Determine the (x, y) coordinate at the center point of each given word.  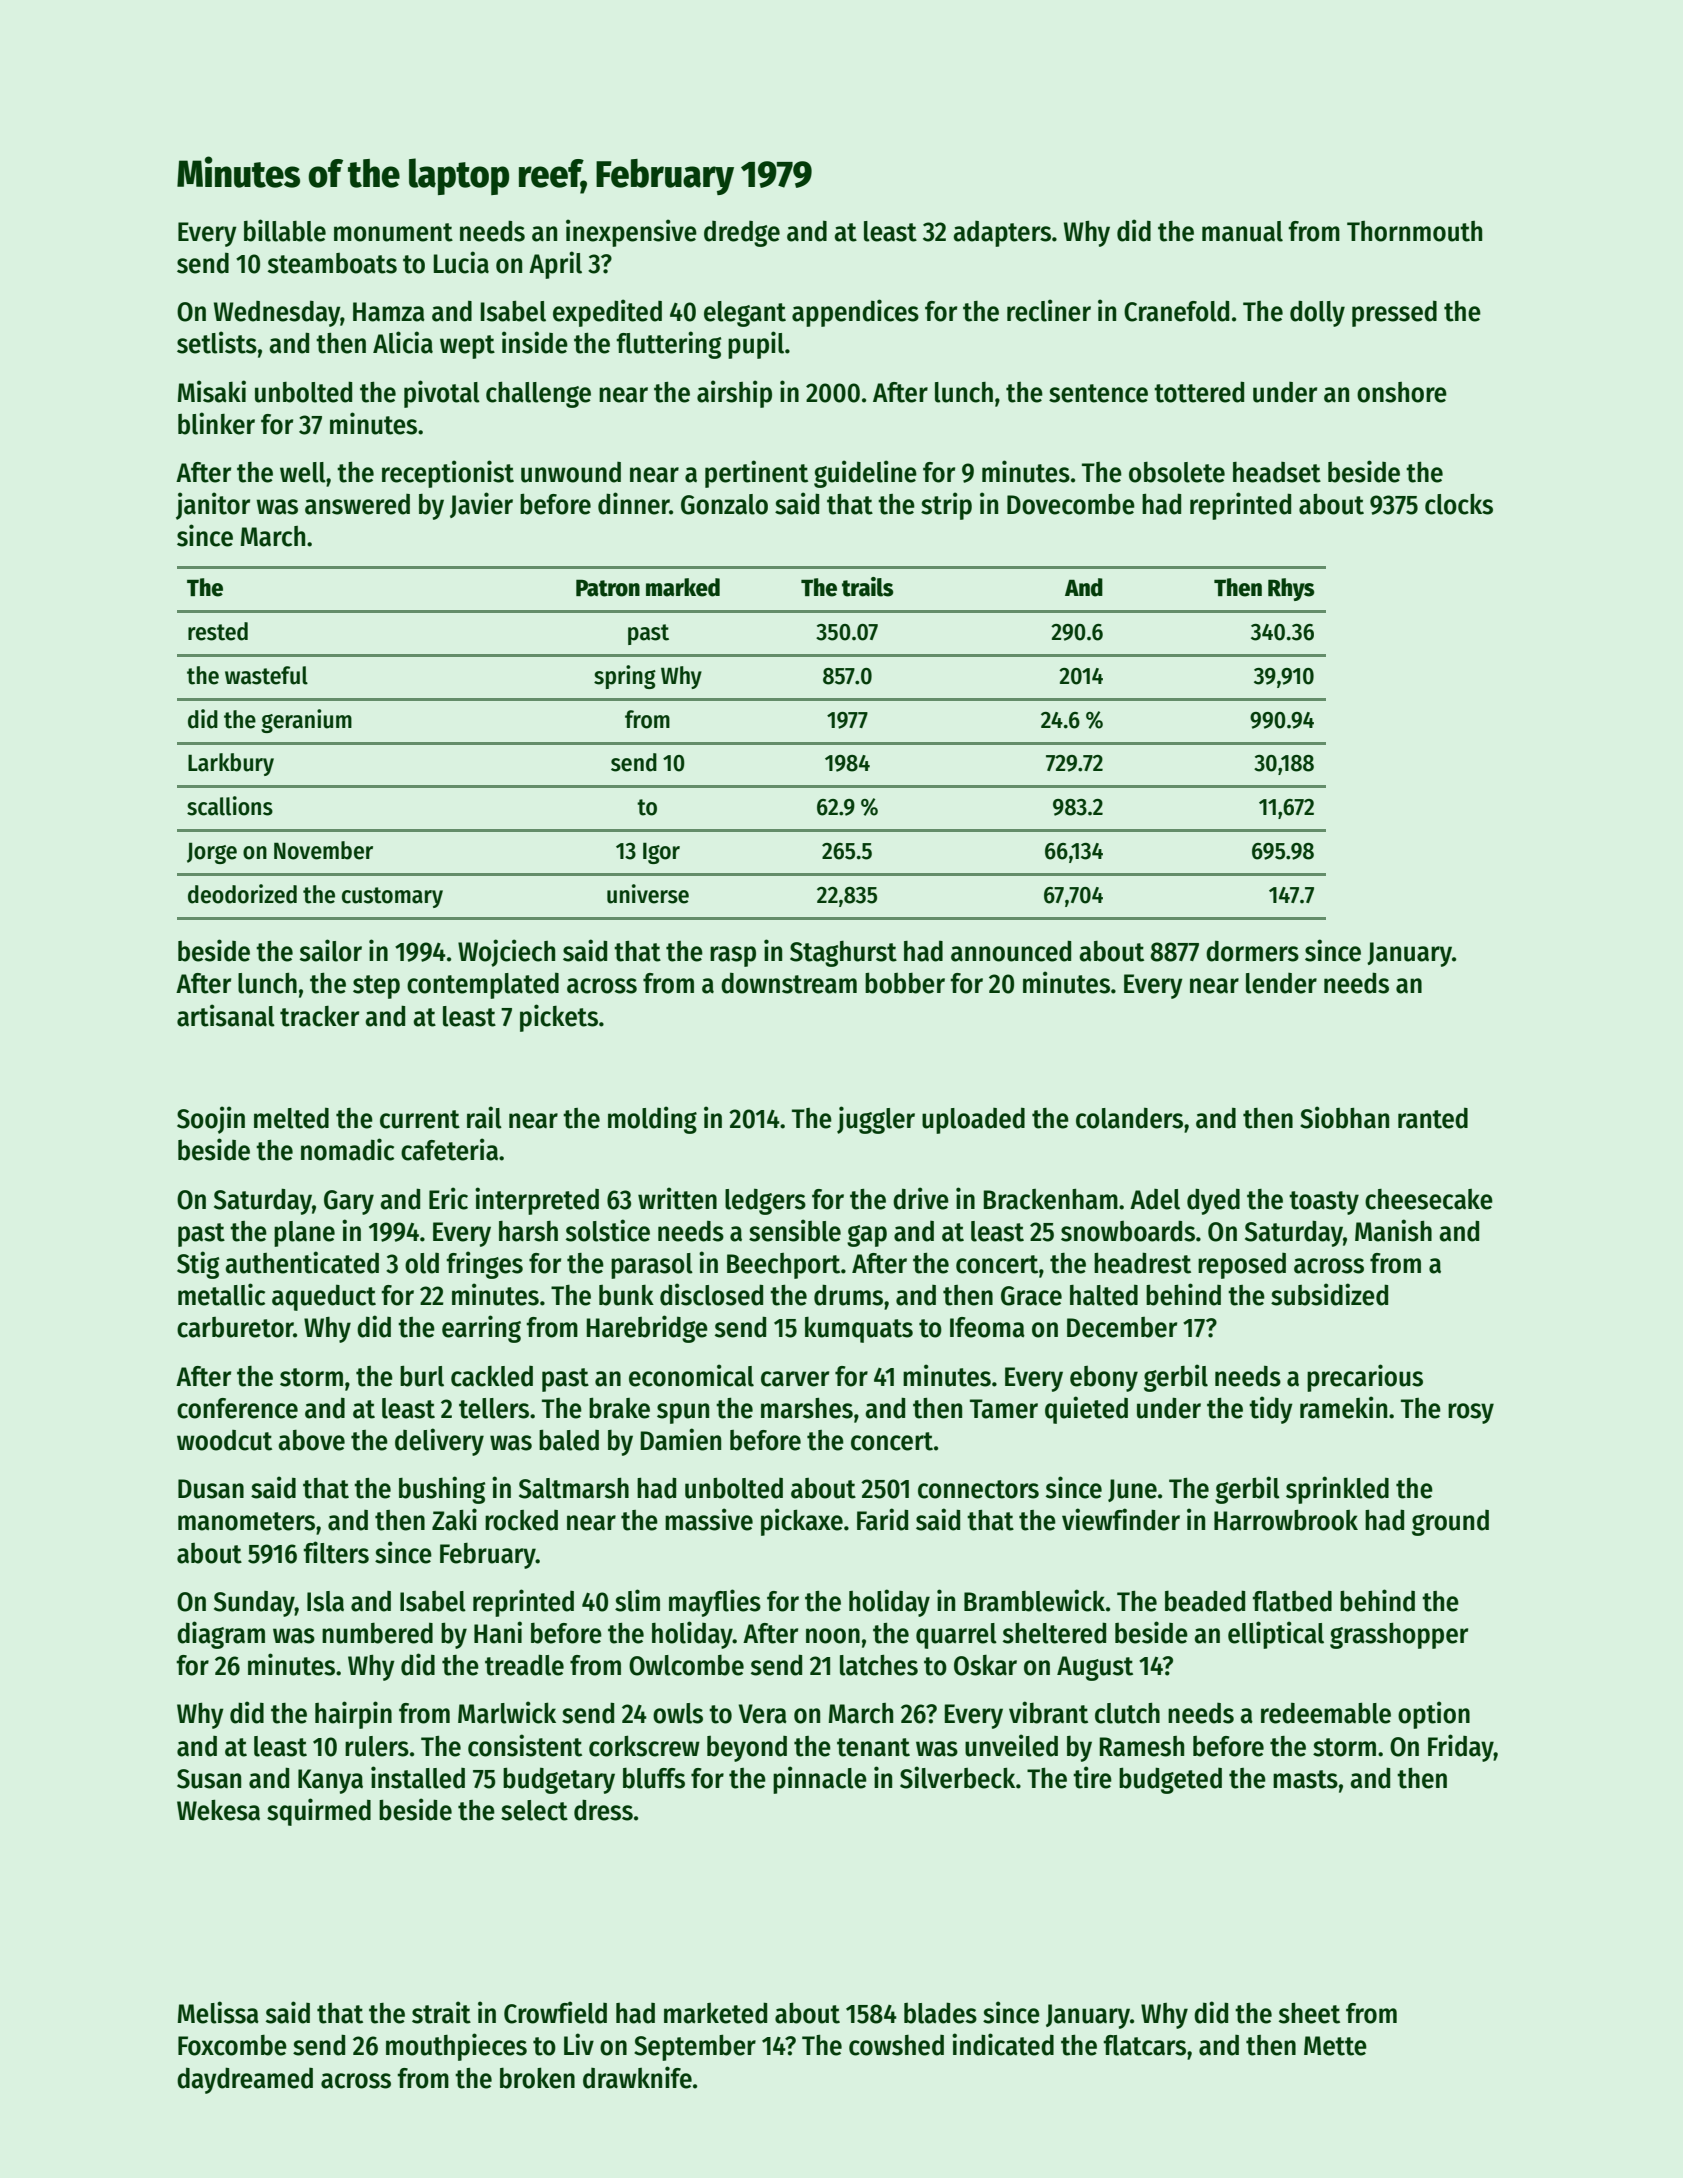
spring (625, 677)
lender (1281, 983)
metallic (221, 1294)
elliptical (1276, 1635)
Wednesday (277, 313)
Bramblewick (1034, 1600)
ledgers (765, 1201)
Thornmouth (1414, 231)
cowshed (896, 2045)
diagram (221, 1635)
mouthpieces (456, 2047)
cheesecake (1429, 1199)
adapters (1002, 234)
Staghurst (843, 954)
